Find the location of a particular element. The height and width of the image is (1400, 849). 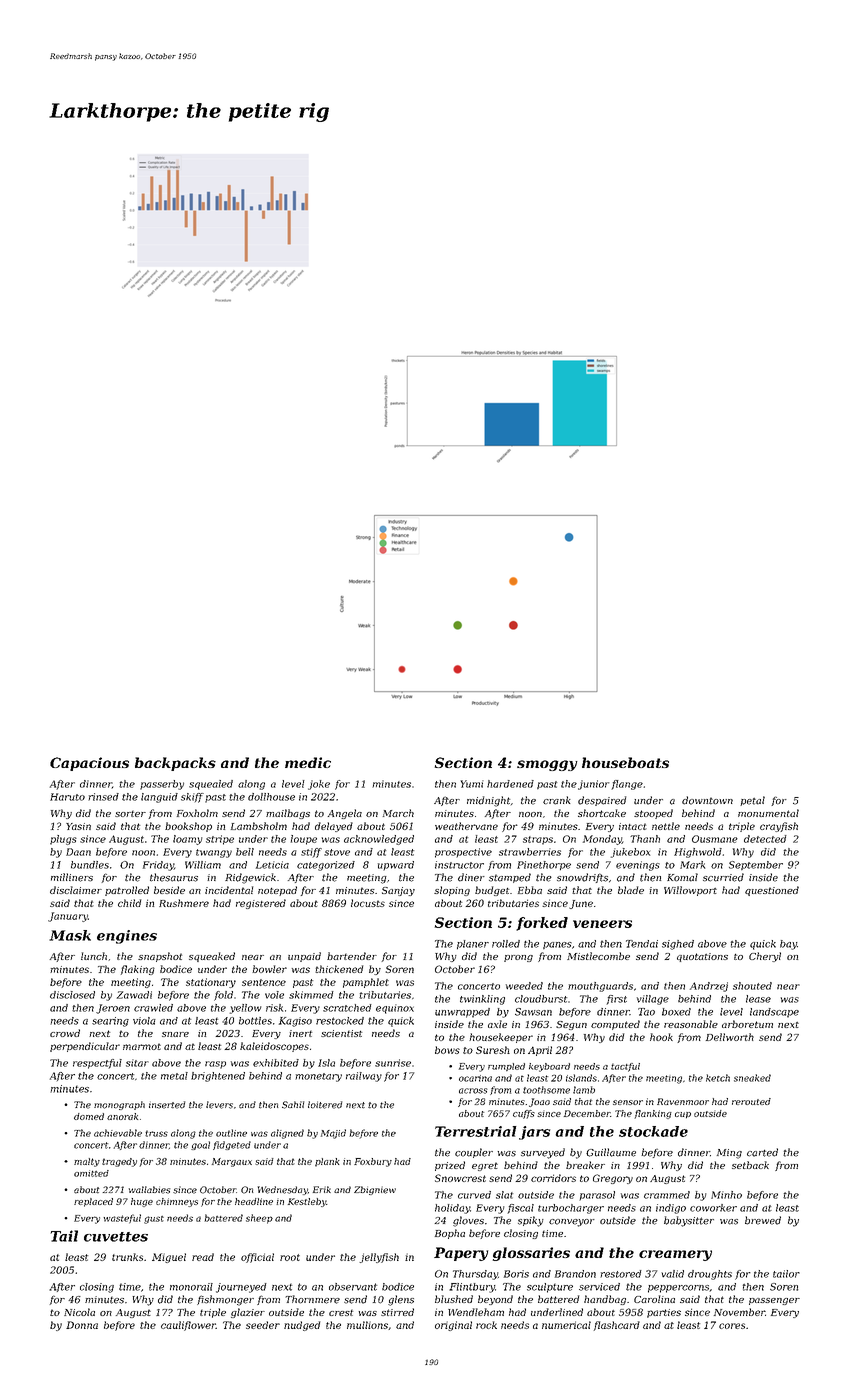

trunks is located at coordinates (127, 1257).
